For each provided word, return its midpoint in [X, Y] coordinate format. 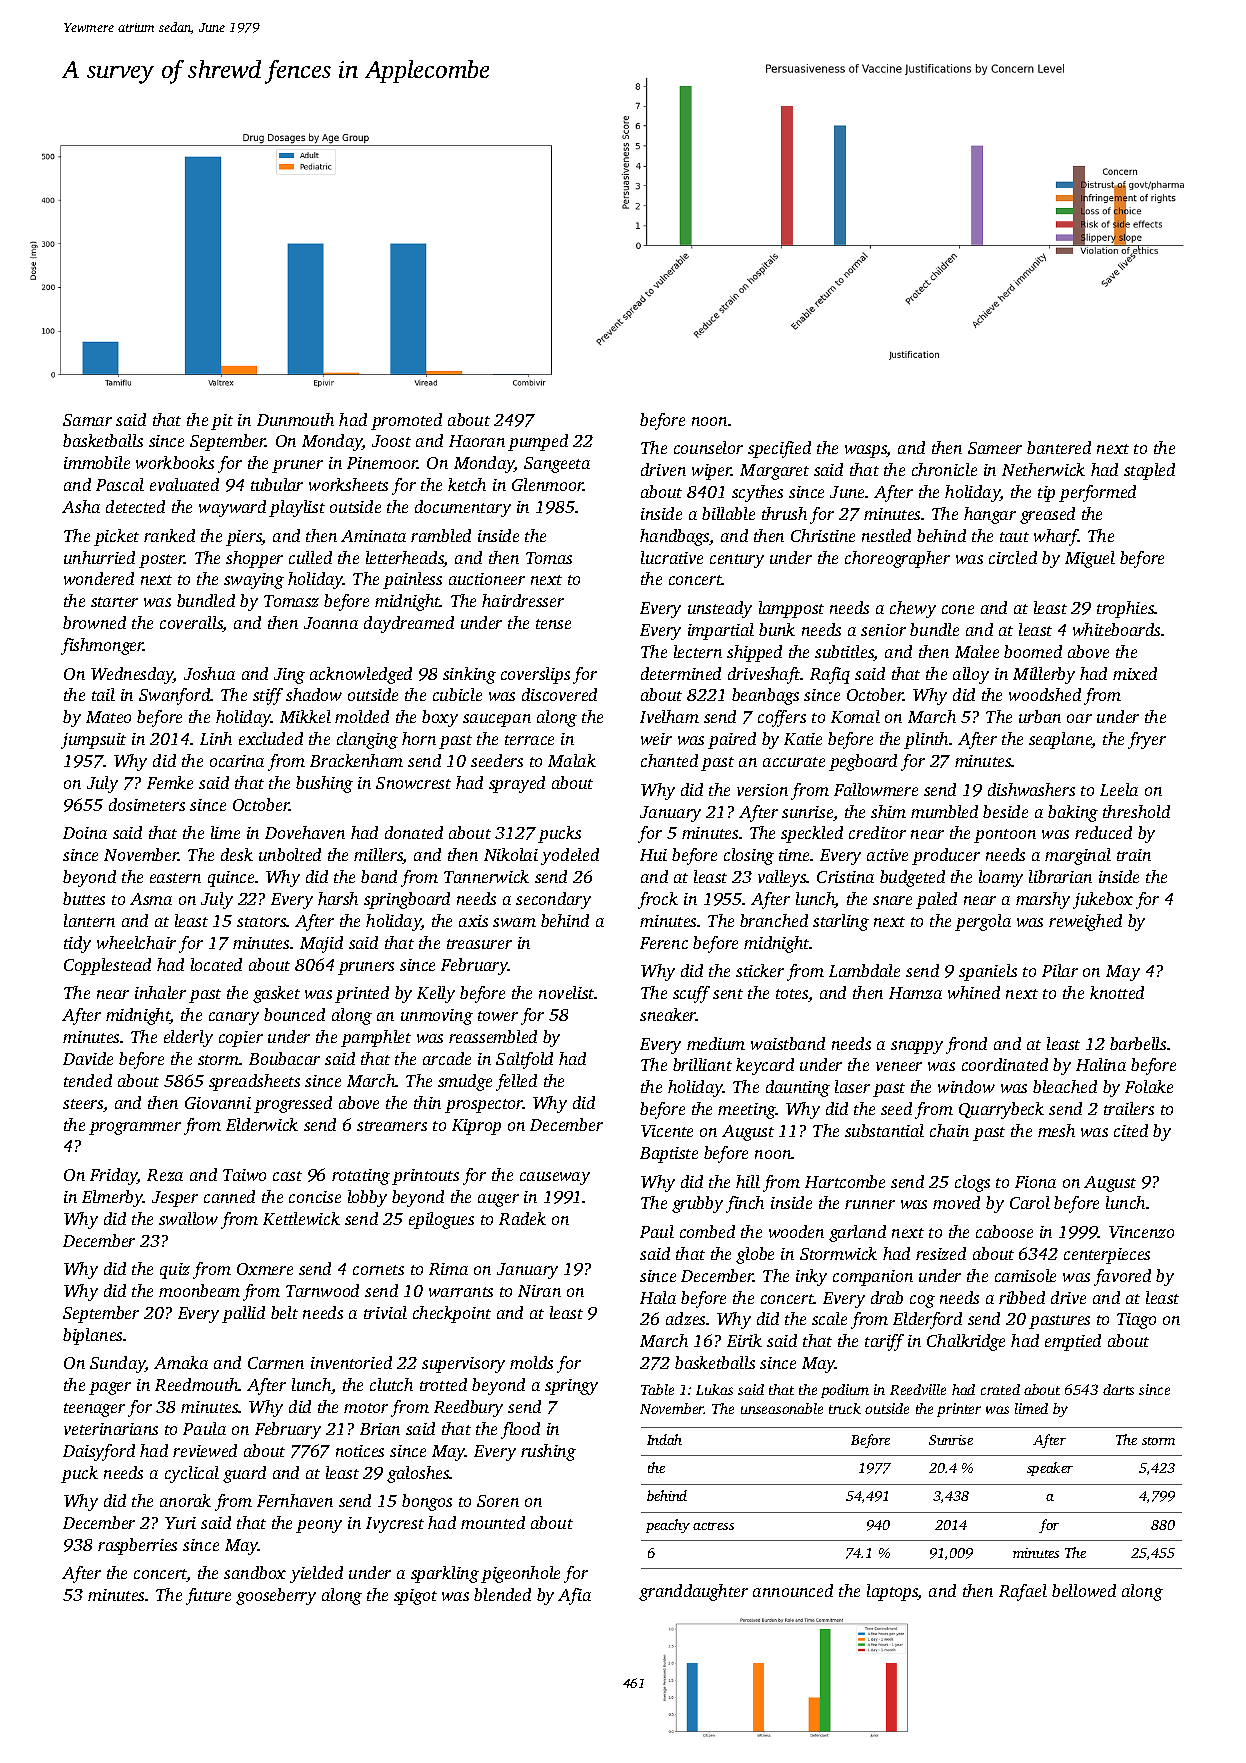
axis [473, 921]
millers [378, 856]
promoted [406, 421]
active [887, 855]
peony [319, 1526]
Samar [87, 420]
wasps [866, 451]
